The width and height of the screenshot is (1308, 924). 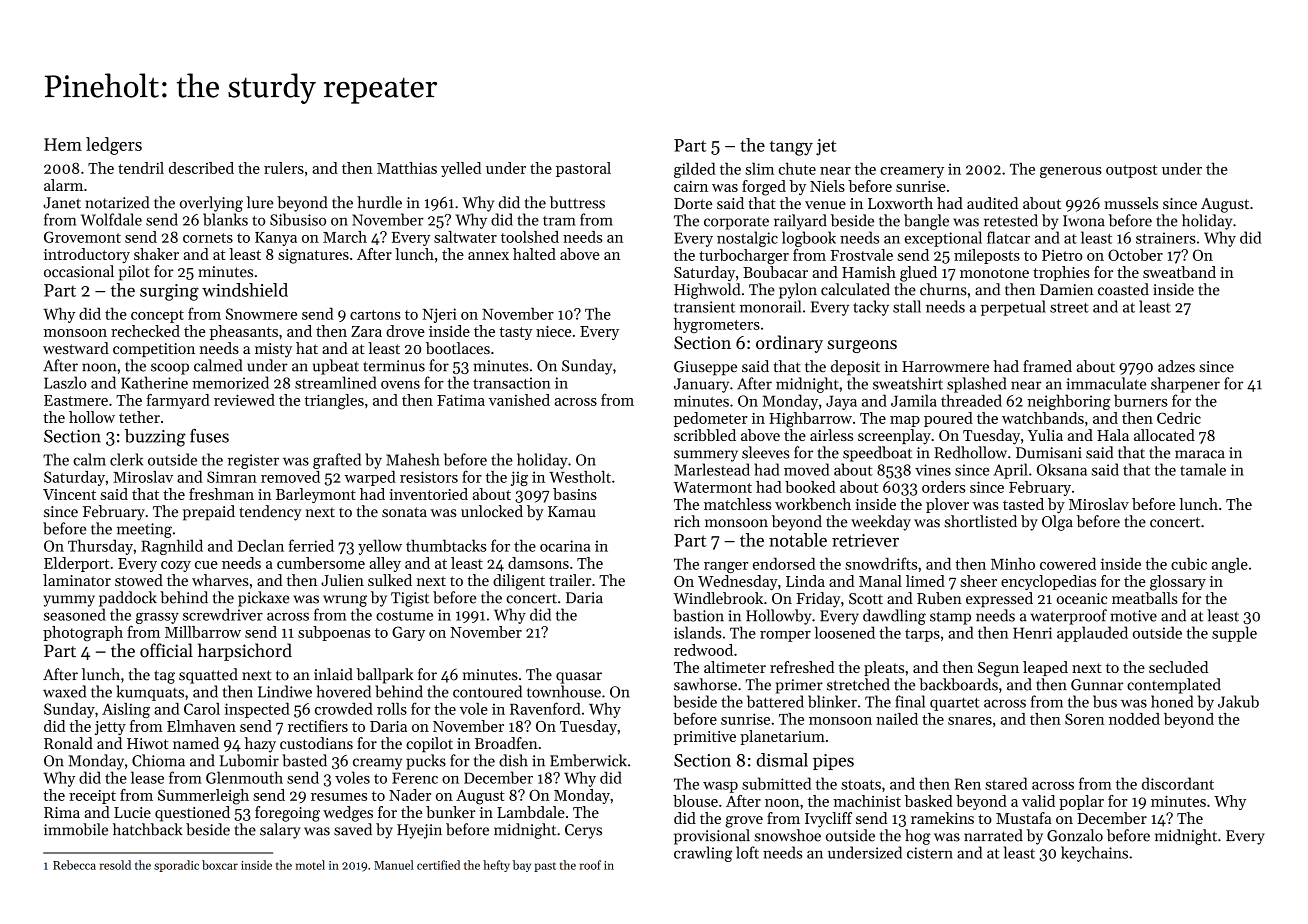 I want to click on exceptional, so click(x=943, y=239).
